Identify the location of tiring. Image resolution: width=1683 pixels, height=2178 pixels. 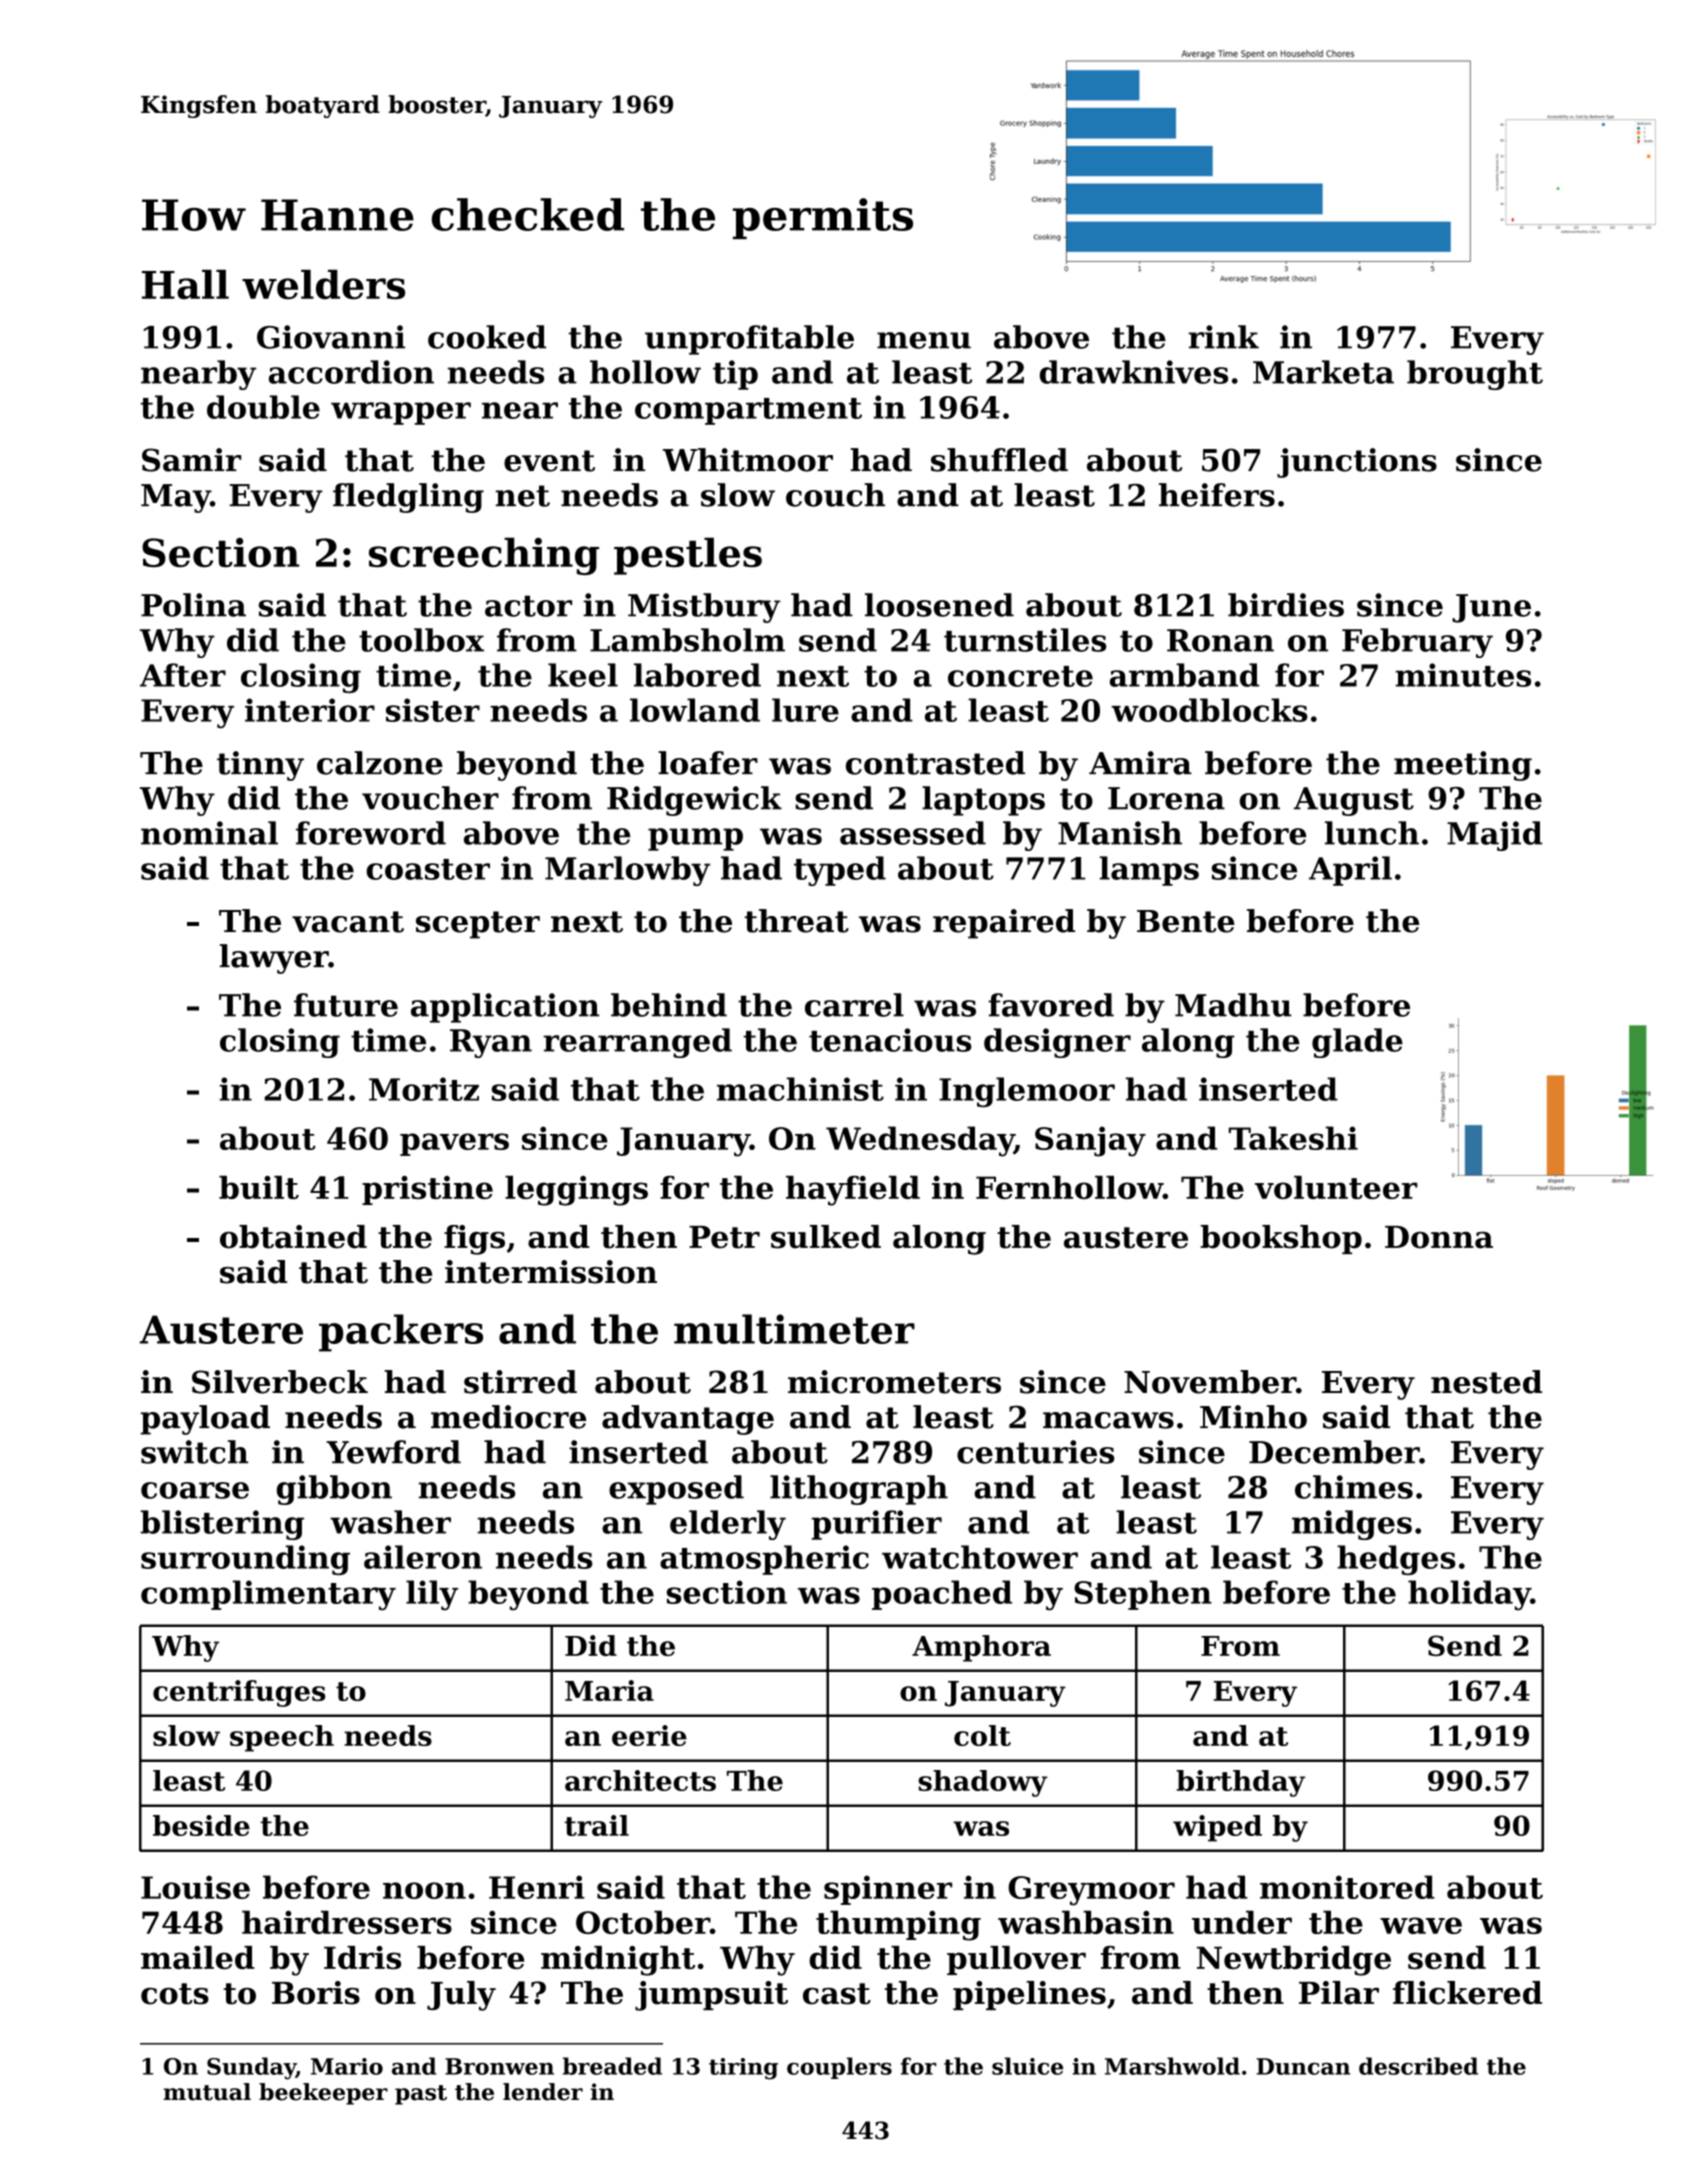
(743, 2069).
